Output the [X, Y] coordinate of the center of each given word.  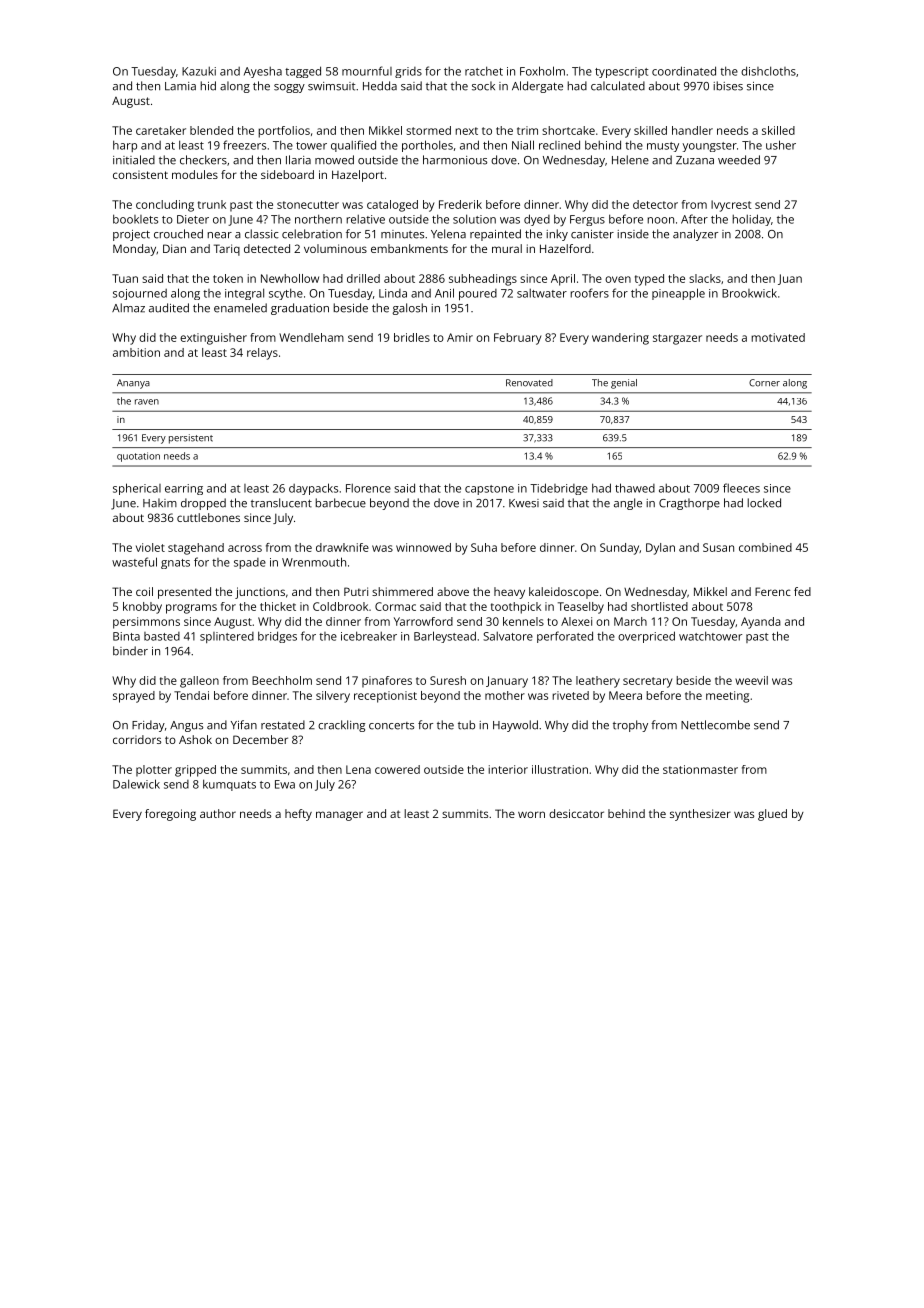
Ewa [285, 784]
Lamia [180, 86]
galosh [409, 309]
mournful [367, 71]
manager [339, 816]
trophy [630, 726]
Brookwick [749, 293]
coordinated [684, 71]
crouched [178, 234]
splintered [227, 637]
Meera [625, 695]
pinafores [387, 682]
